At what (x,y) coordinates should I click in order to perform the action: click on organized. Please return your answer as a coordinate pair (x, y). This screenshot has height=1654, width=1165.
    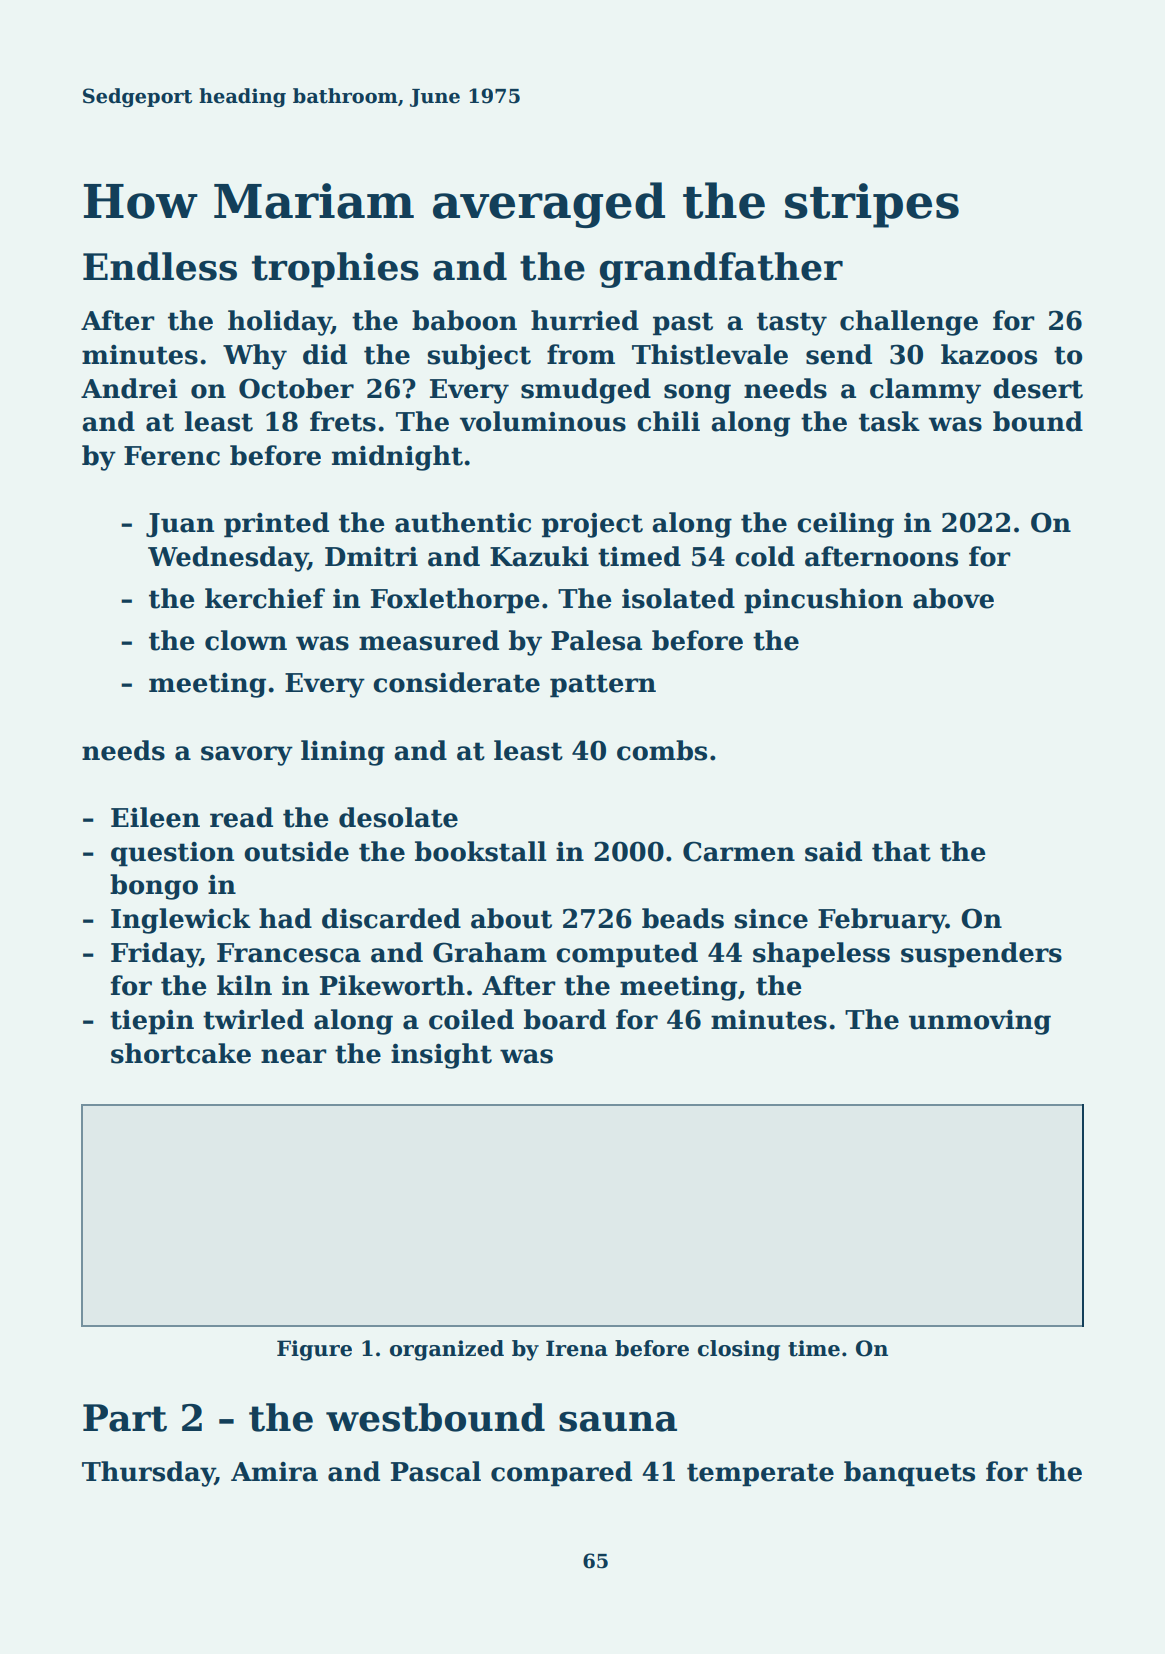
    Looking at the image, I should click on (447, 1350).
